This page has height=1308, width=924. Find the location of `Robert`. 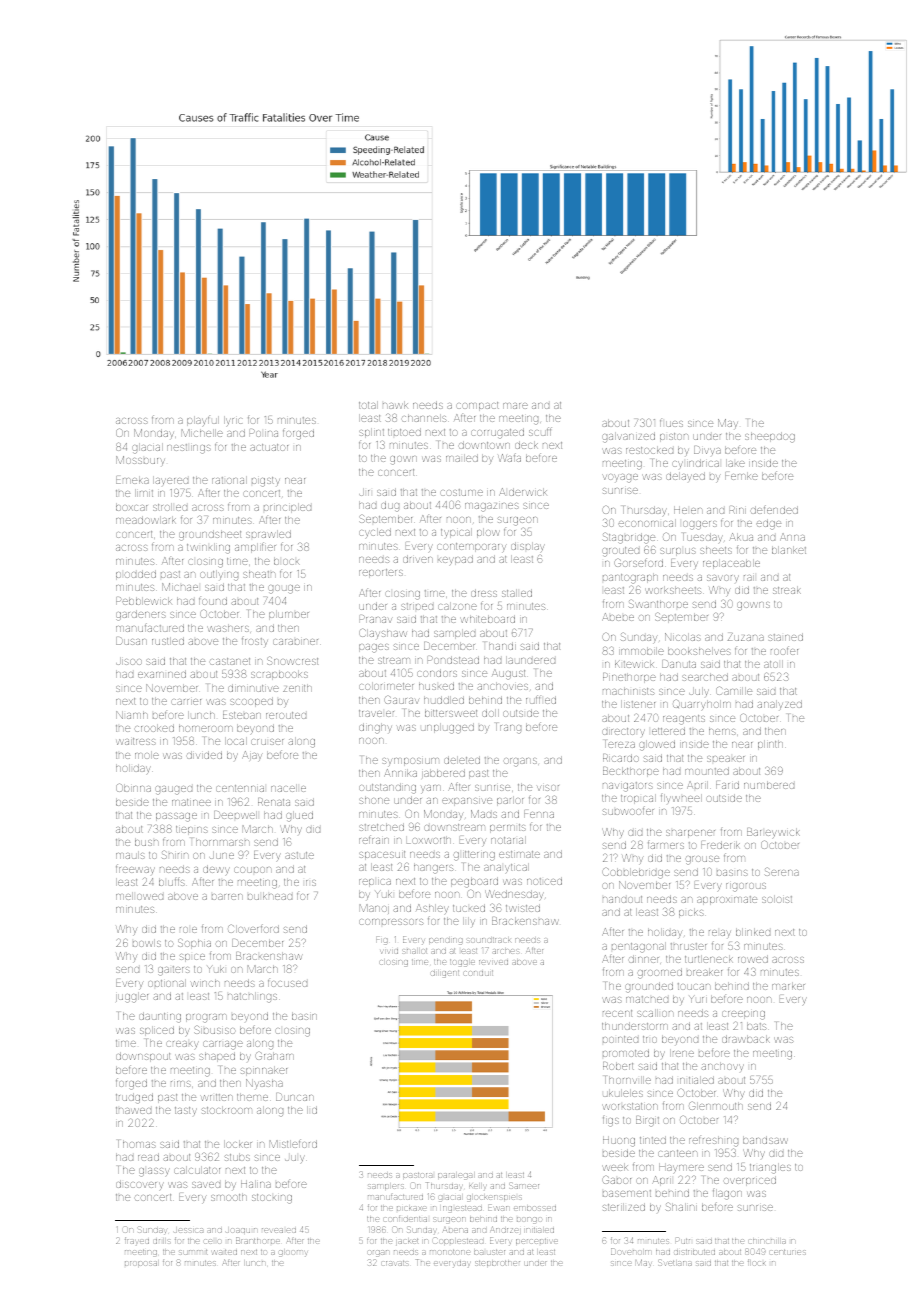

Robert is located at coordinates (618, 1066).
